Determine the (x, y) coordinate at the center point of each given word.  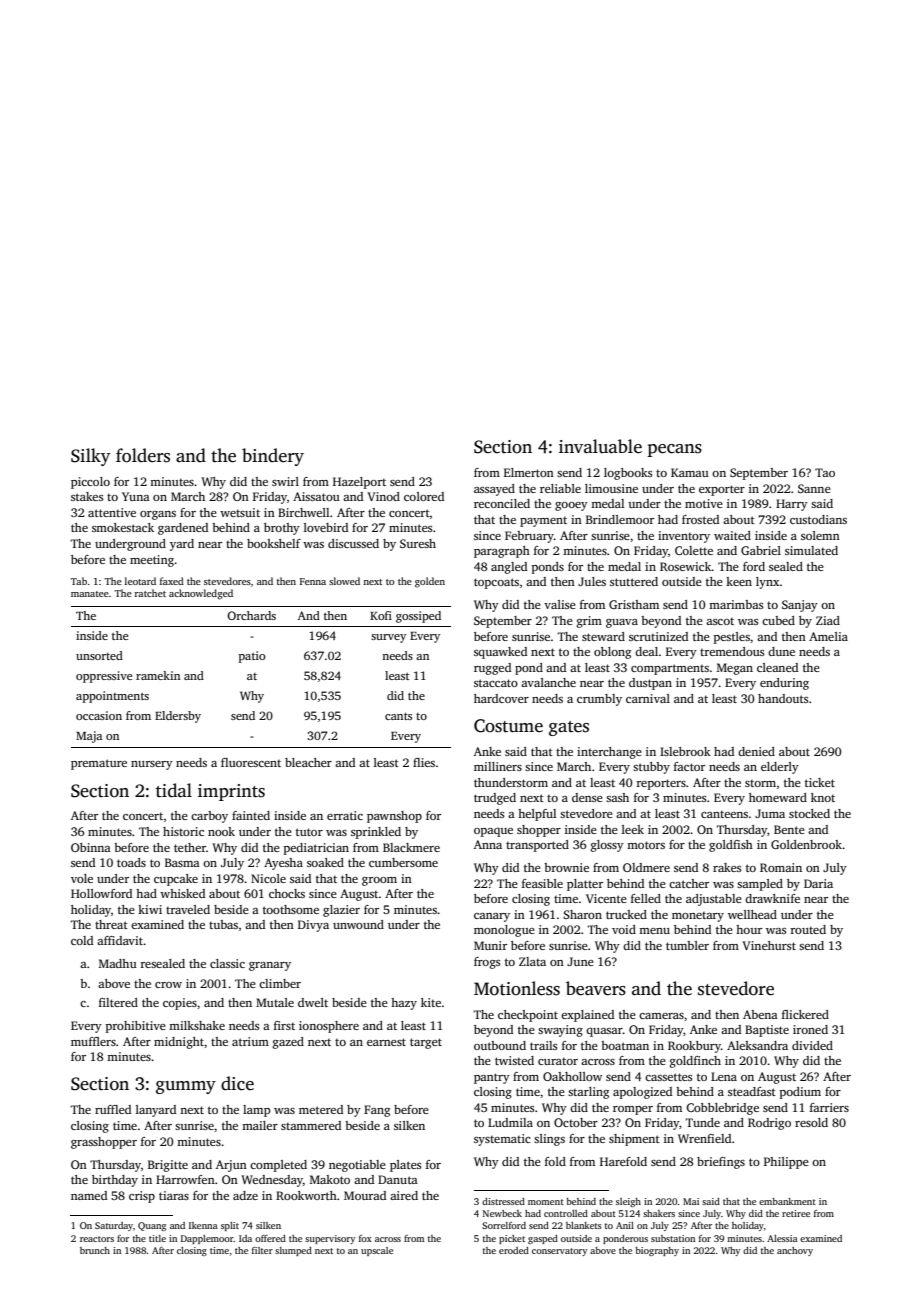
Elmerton (529, 472)
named (89, 1195)
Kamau (690, 472)
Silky (90, 457)
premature (99, 764)
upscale (377, 1251)
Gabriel (761, 550)
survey (388, 638)
